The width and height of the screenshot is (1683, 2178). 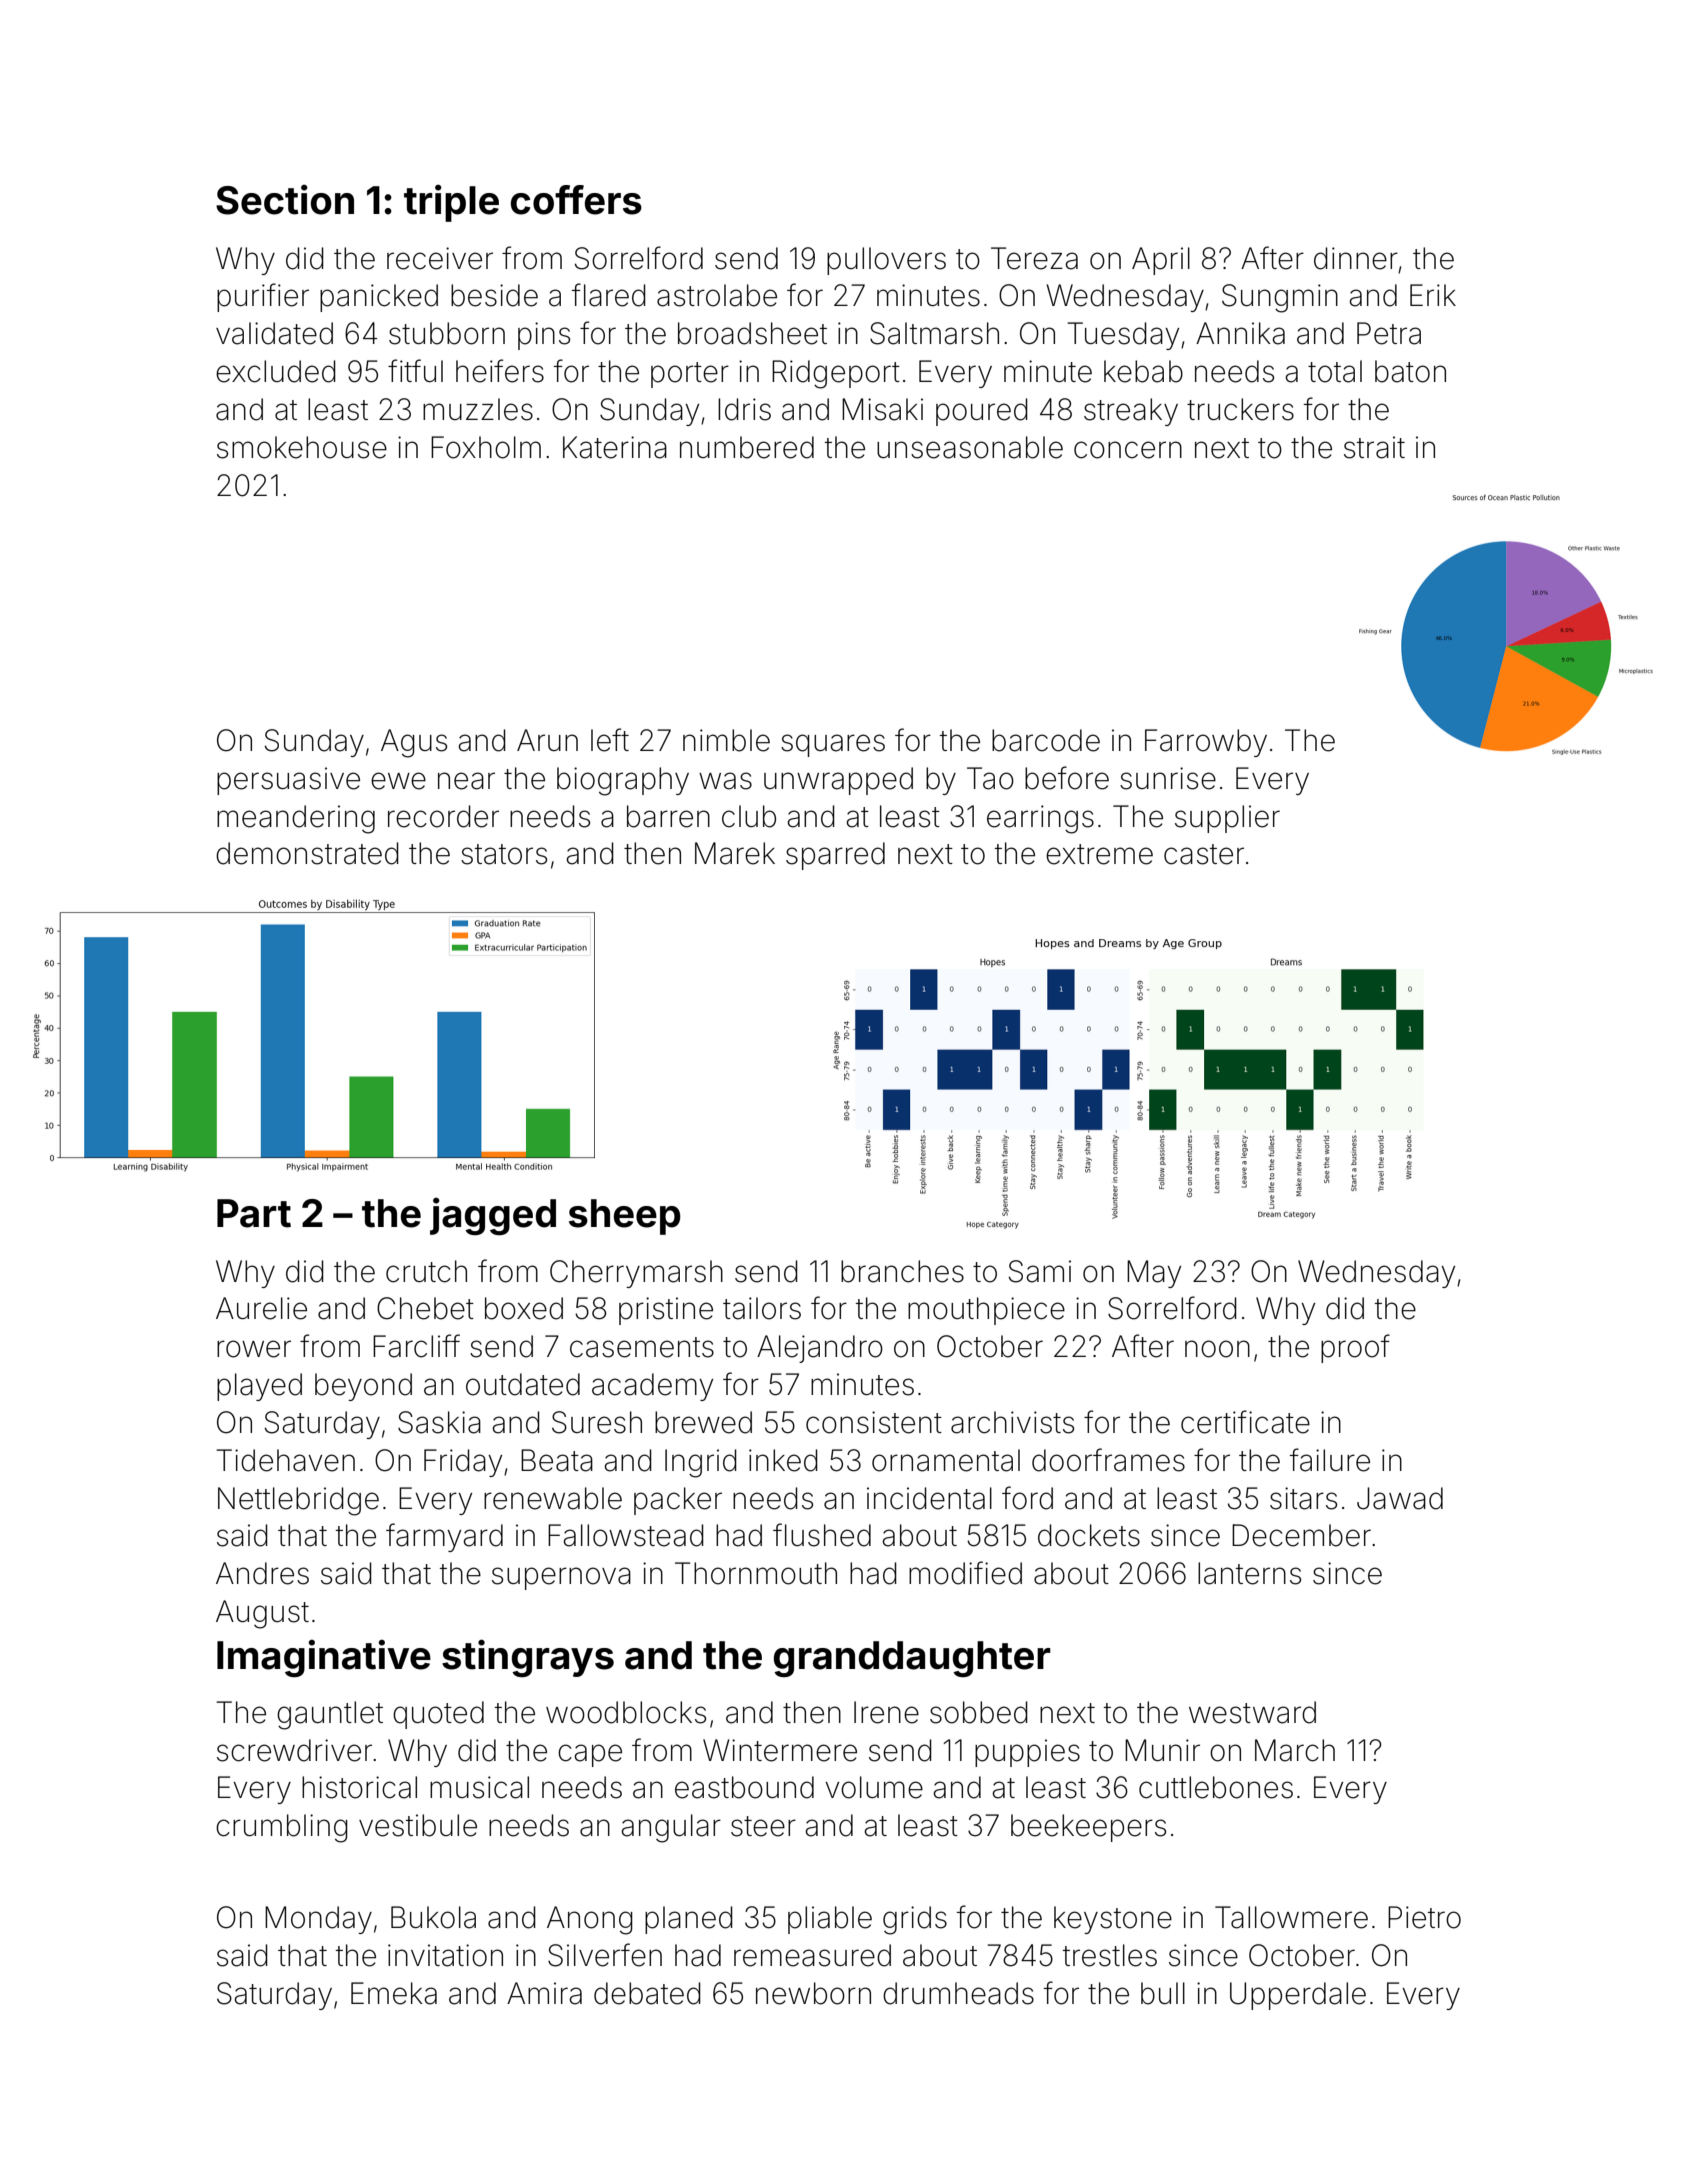 What do you see at coordinates (451, 203) in the screenshot?
I see `triple` at bounding box center [451, 203].
